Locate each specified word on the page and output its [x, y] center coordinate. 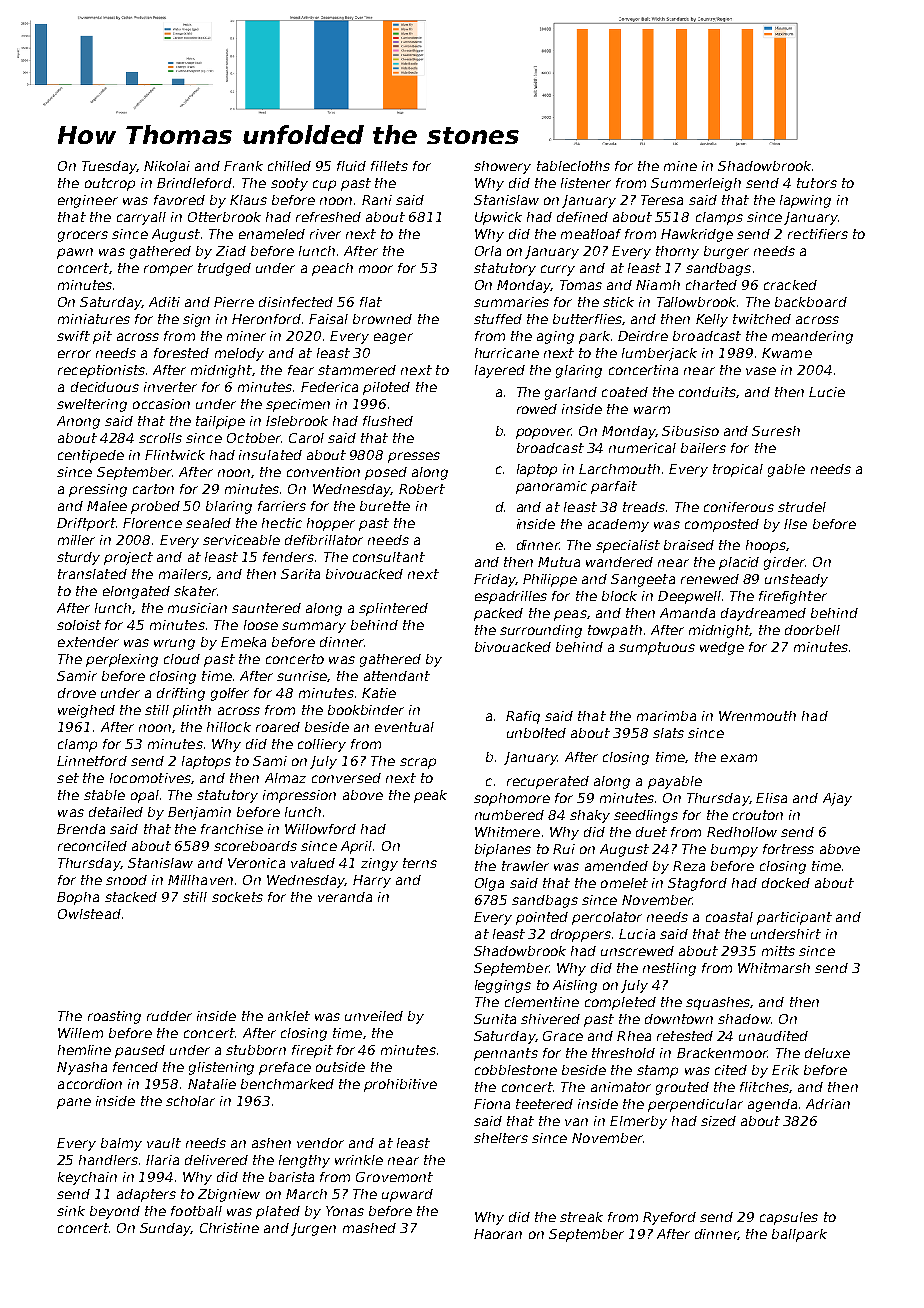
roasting [114, 1017]
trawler [525, 866]
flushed [388, 421]
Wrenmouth [757, 716]
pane [74, 1103]
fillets [389, 166]
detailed [116, 812]
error [74, 354]
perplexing [122, 660]
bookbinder [366, 710]
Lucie [827, 392]
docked [786, 883]
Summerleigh [696, 184]
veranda [345, 897]
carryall [141, 218]
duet [651, 832]
